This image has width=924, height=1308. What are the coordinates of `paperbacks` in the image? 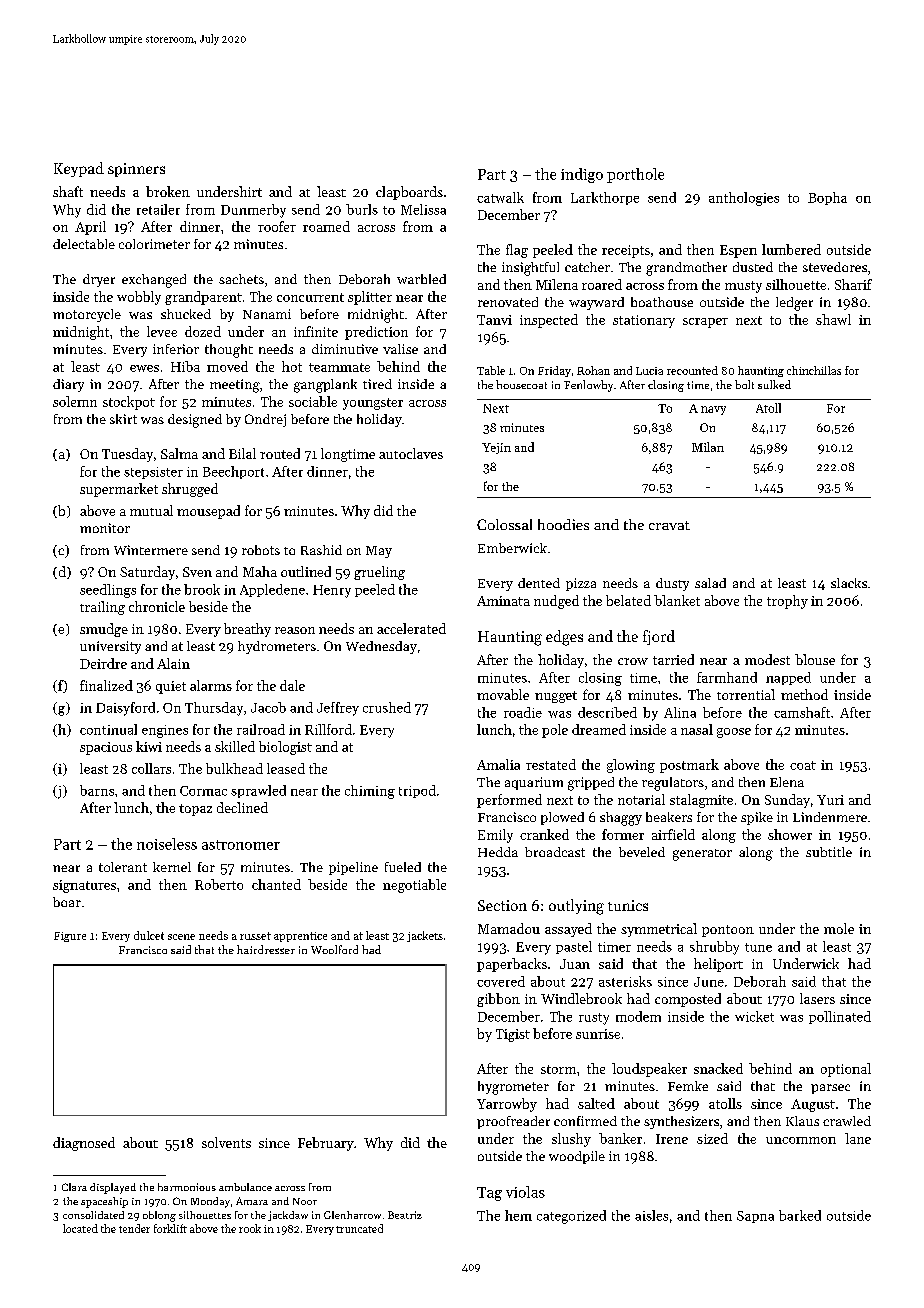 It's located at (512, 965).
